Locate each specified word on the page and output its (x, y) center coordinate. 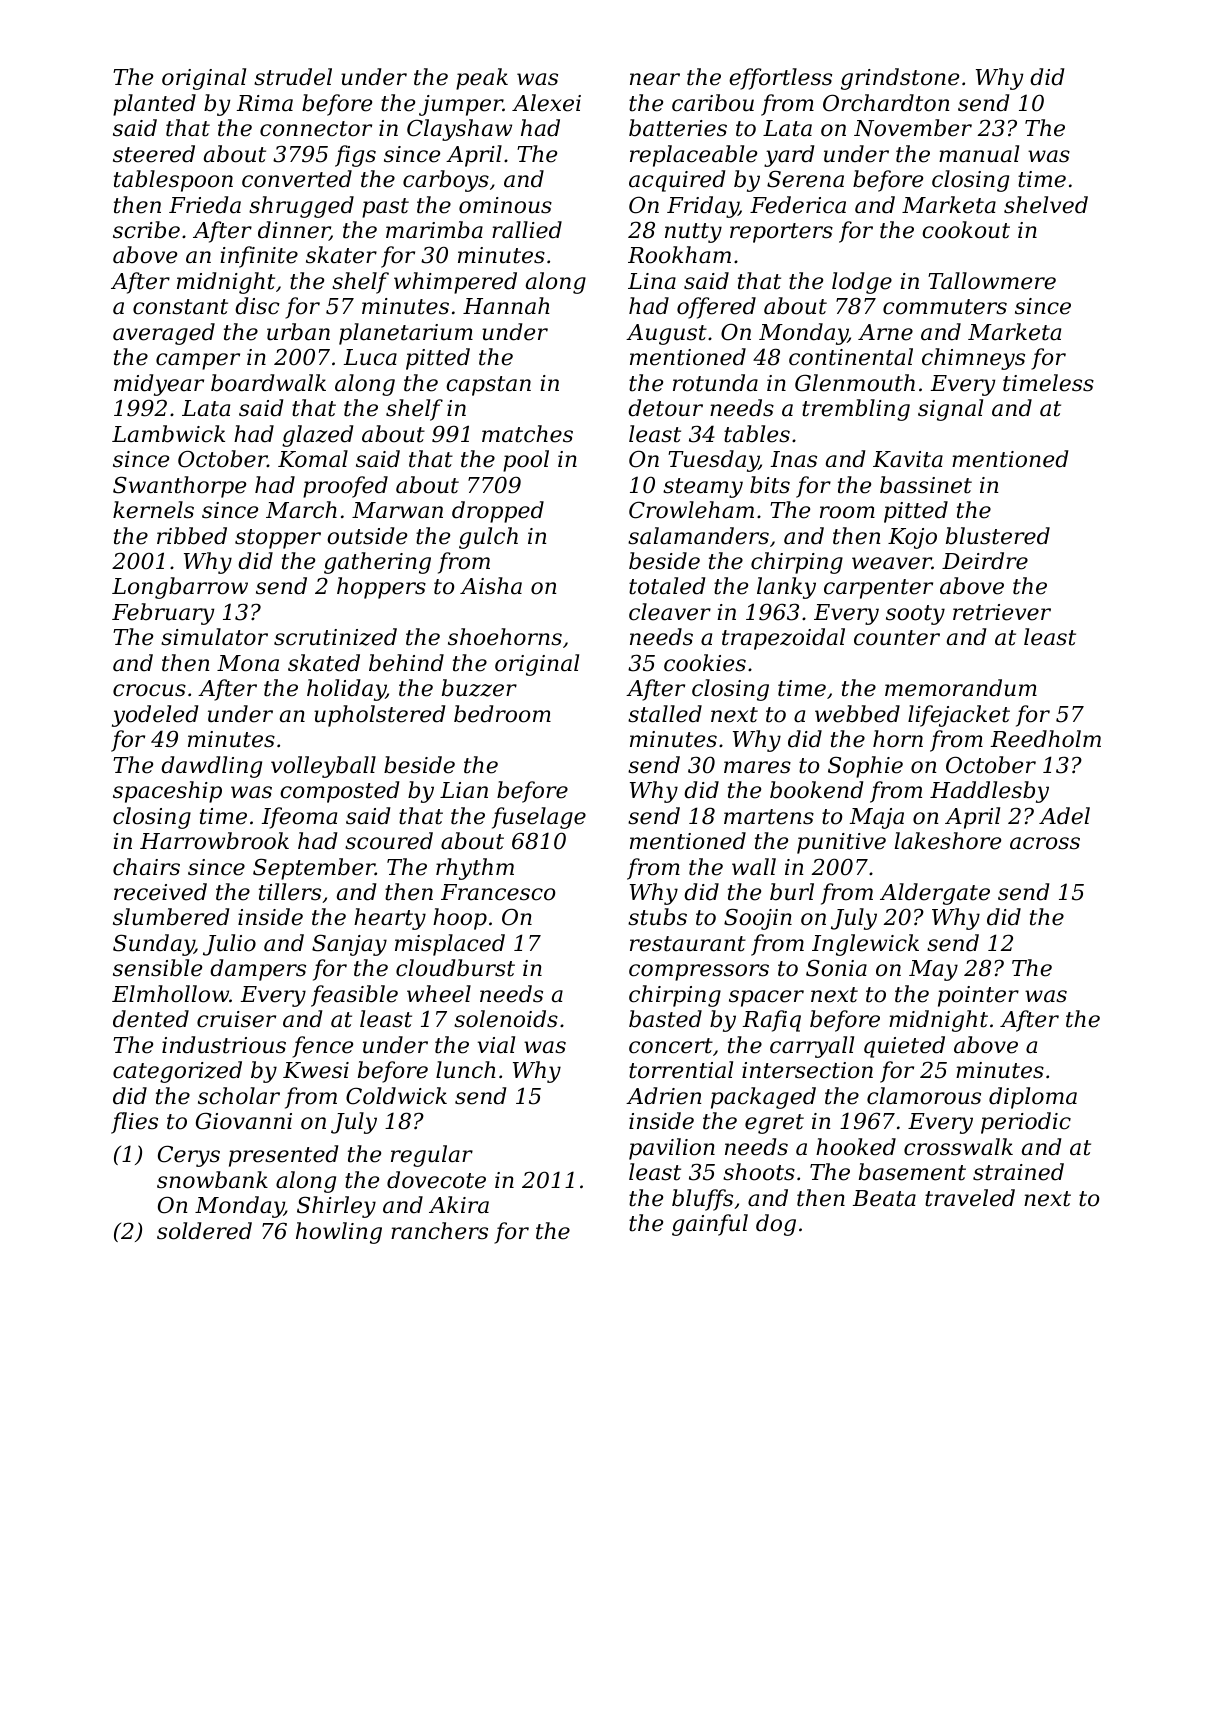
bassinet (926, 485)
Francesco (498, 892)
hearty (390, 919)
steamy (703, 488)
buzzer (479, 688)
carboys (446, 181)
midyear (159, 385)
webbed (857, 714)
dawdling (211, 767)
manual (979, 154)
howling (339, 1233)
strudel (293, 77)
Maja (877, 818)
